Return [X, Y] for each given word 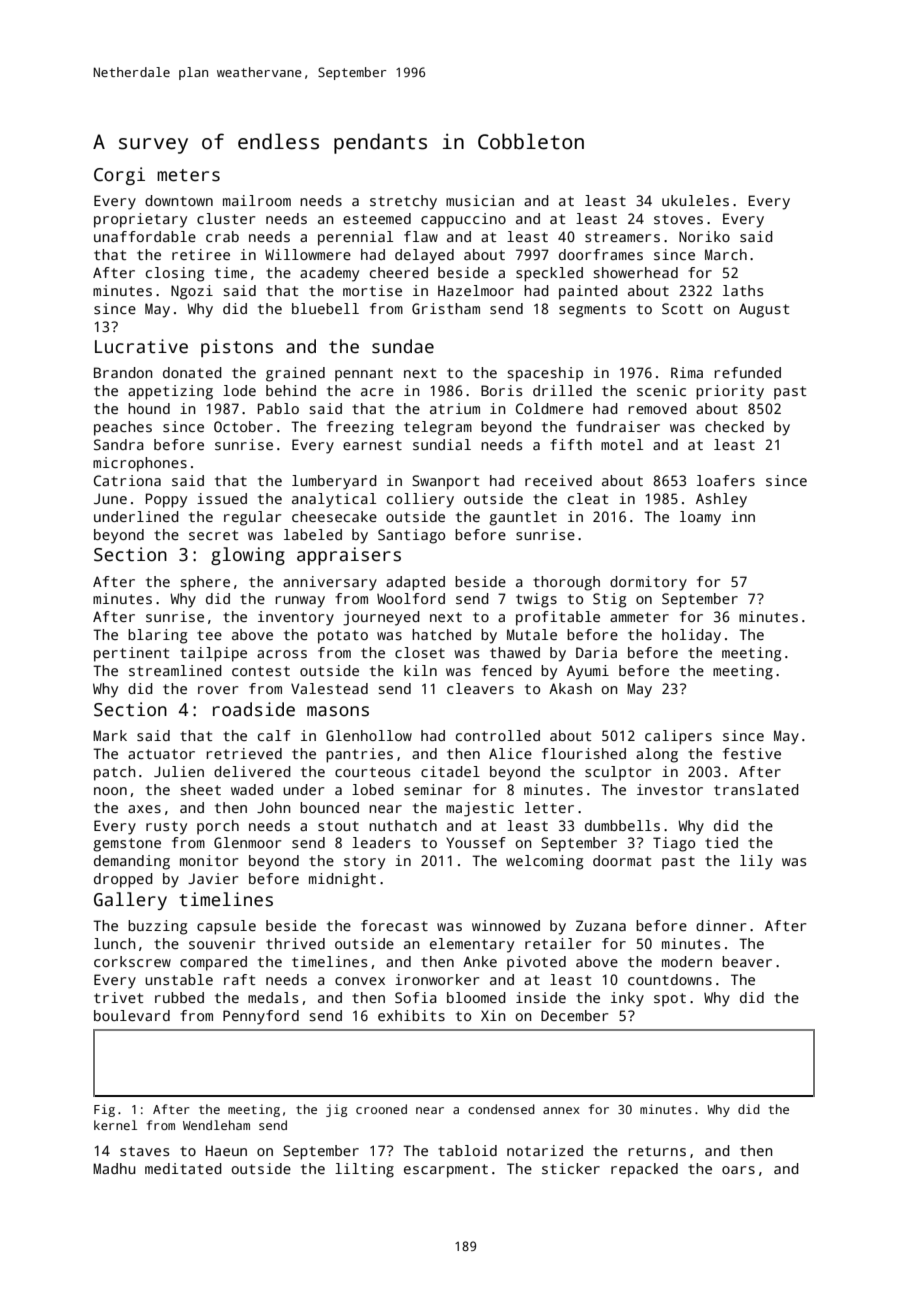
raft [239, 979]
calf [274, 735]
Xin [493, 1015]
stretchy [403, 202]
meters [188, 175]
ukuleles [695, 200]
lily [756, 862]
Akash [570, 688]
